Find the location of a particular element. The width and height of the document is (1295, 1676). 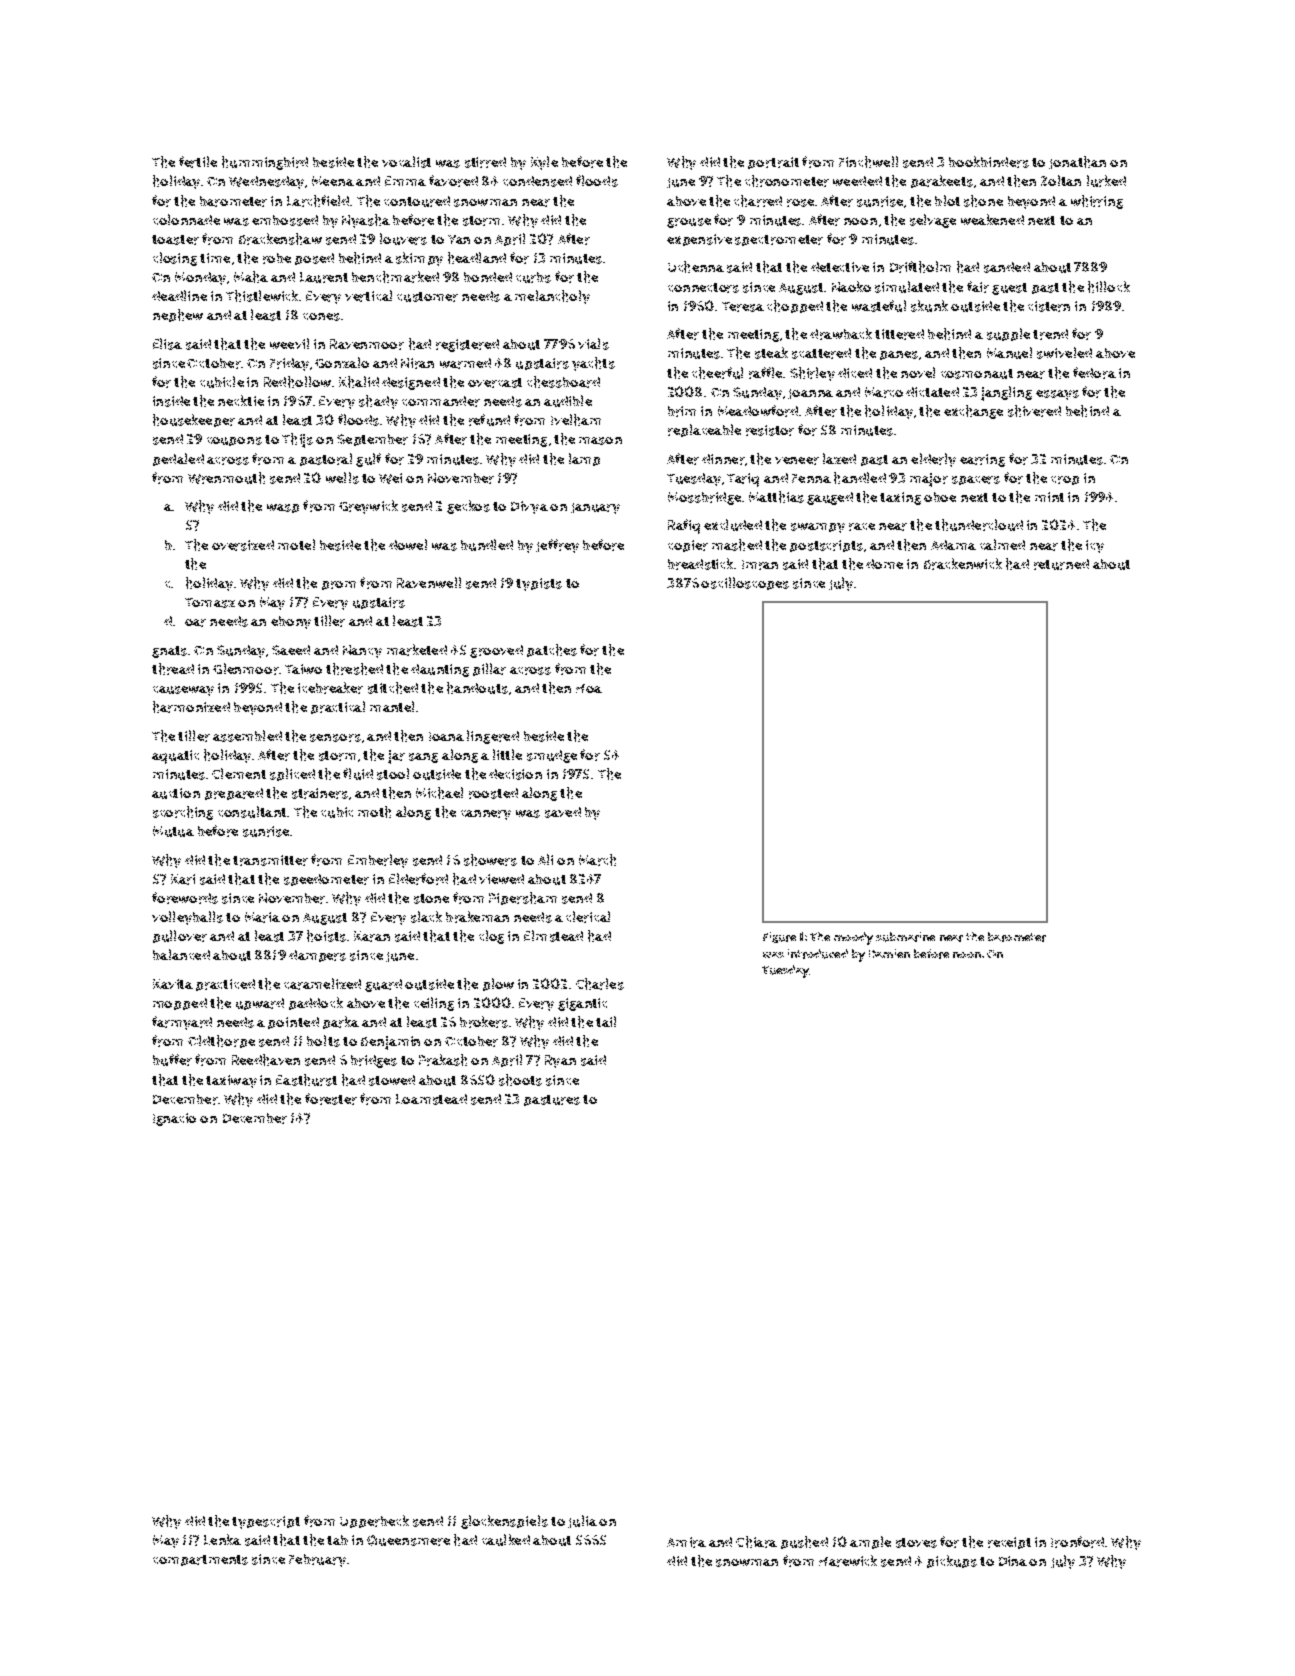

bookbinders is located at coordinates (989, 162).
